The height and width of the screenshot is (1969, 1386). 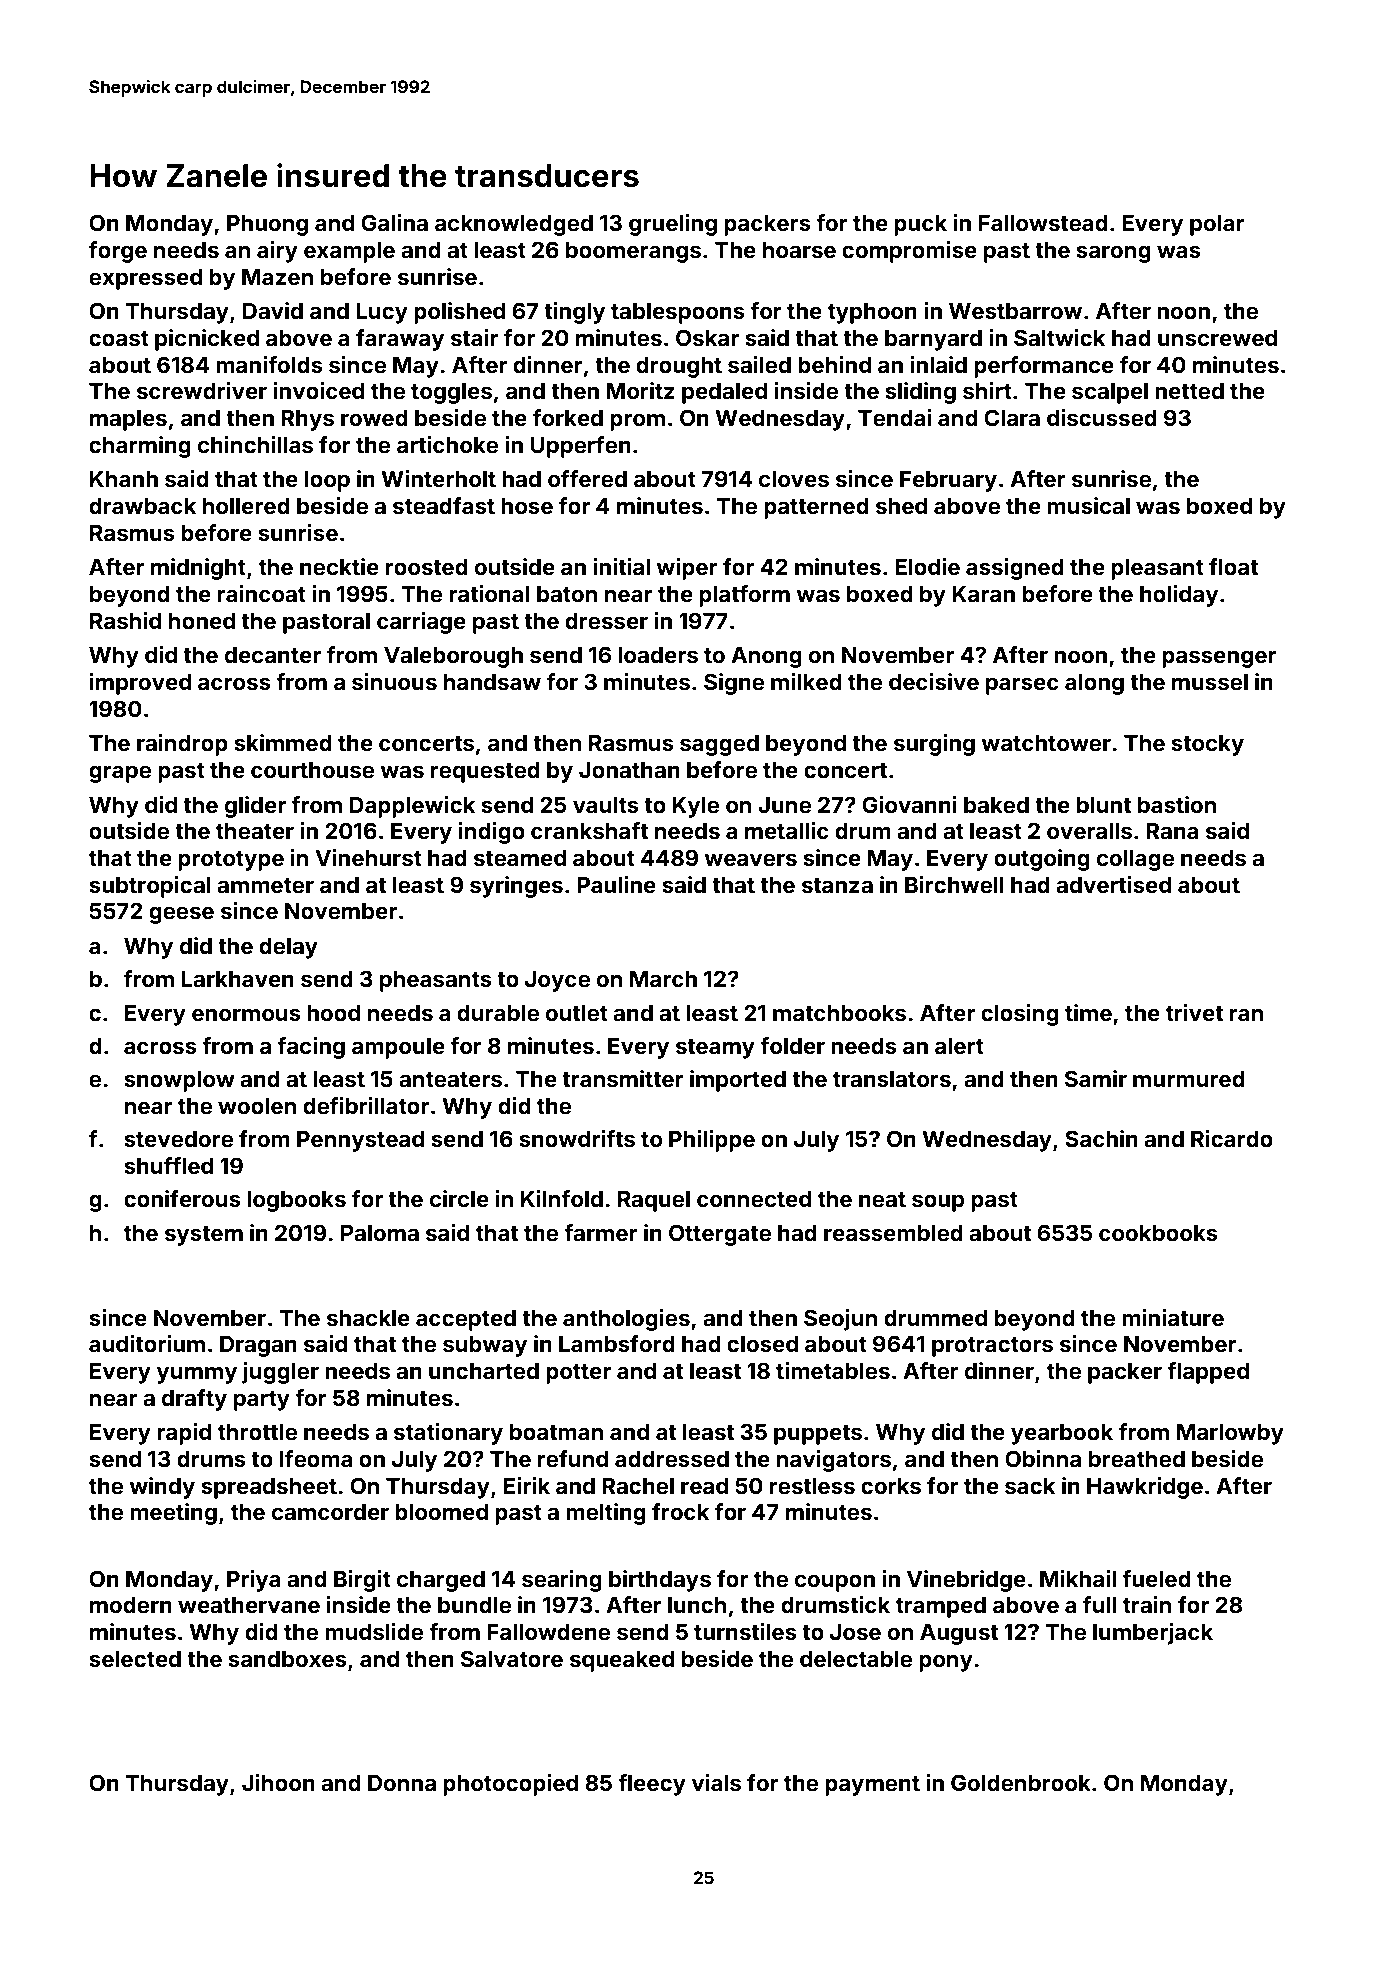 What do you see at coordinates (626, 1320) in the screenshot?
I see `anthologies` at bounding box center [626, 1320].
